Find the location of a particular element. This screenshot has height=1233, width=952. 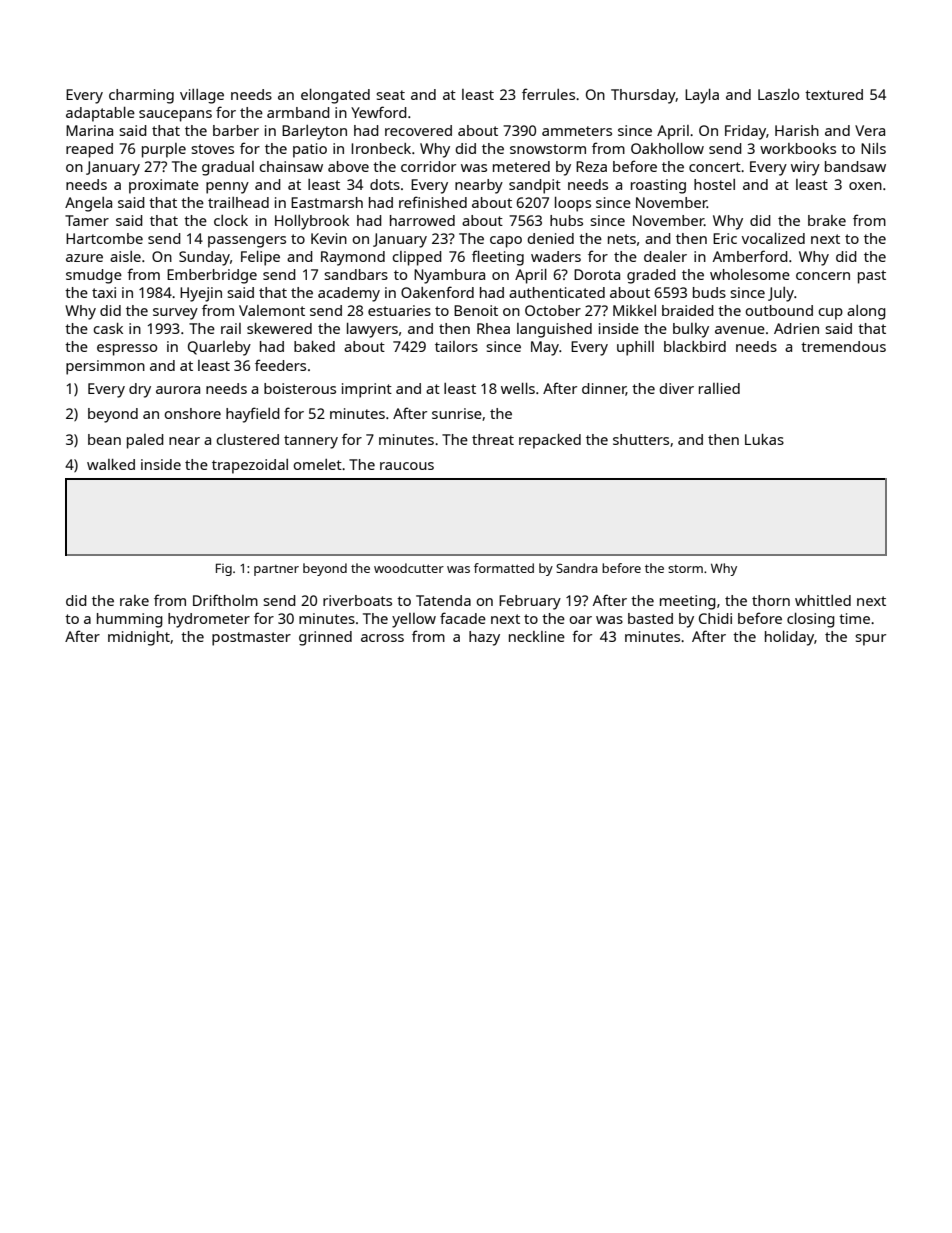

survey is located at coordinates (175, 314).
